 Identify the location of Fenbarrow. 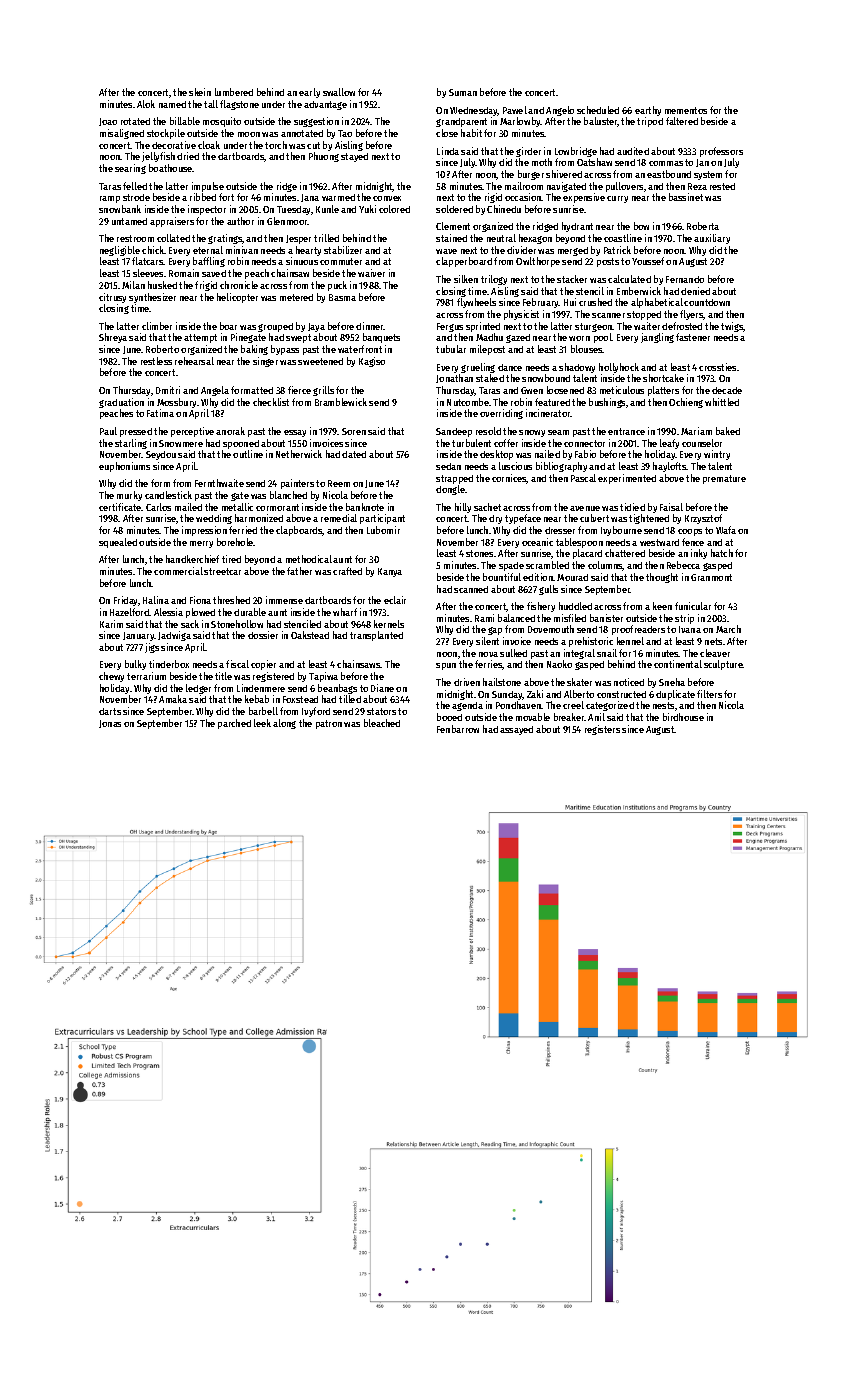
(458, 729).
